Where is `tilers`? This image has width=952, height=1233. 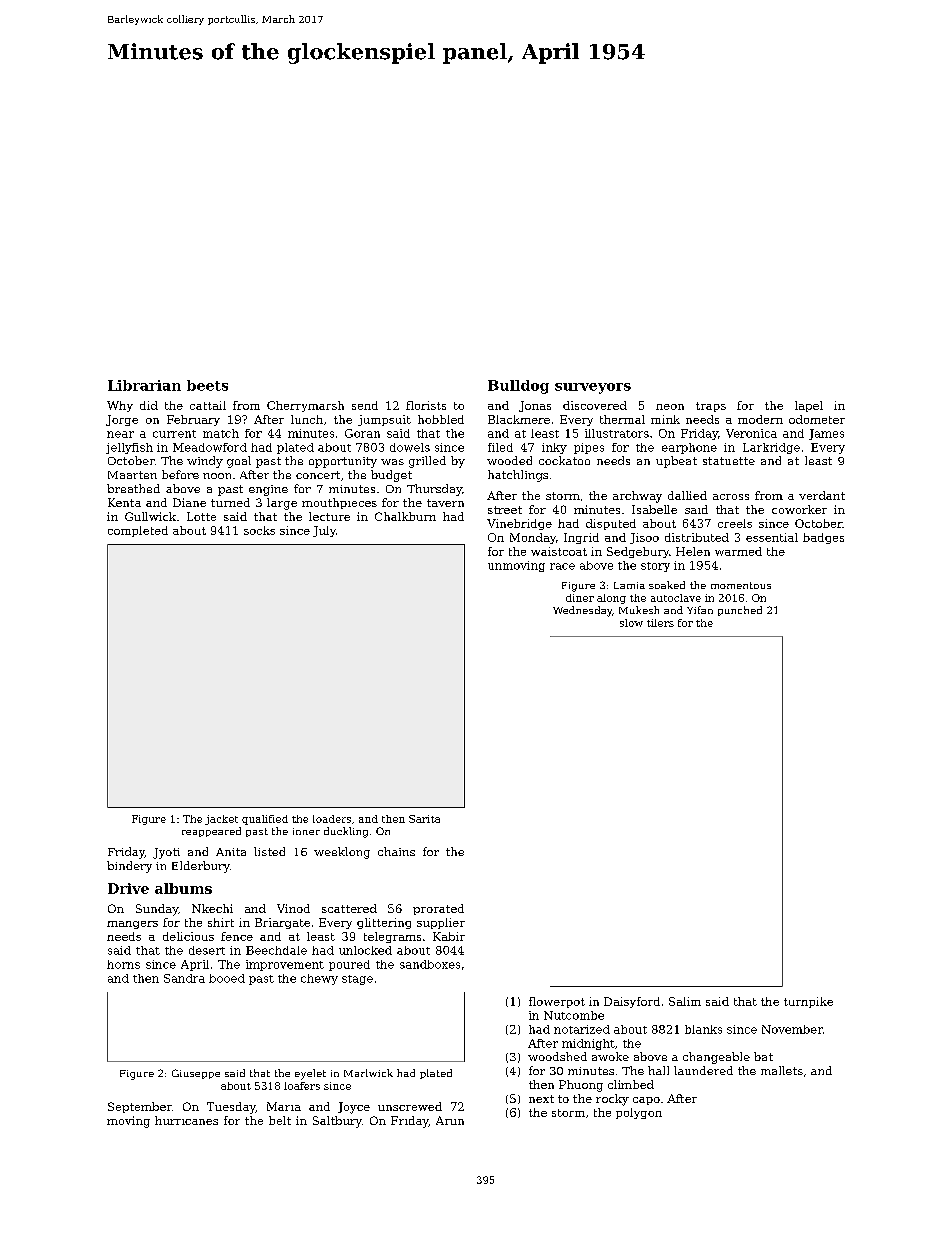
tilers is located at coordinates (660, 623).
